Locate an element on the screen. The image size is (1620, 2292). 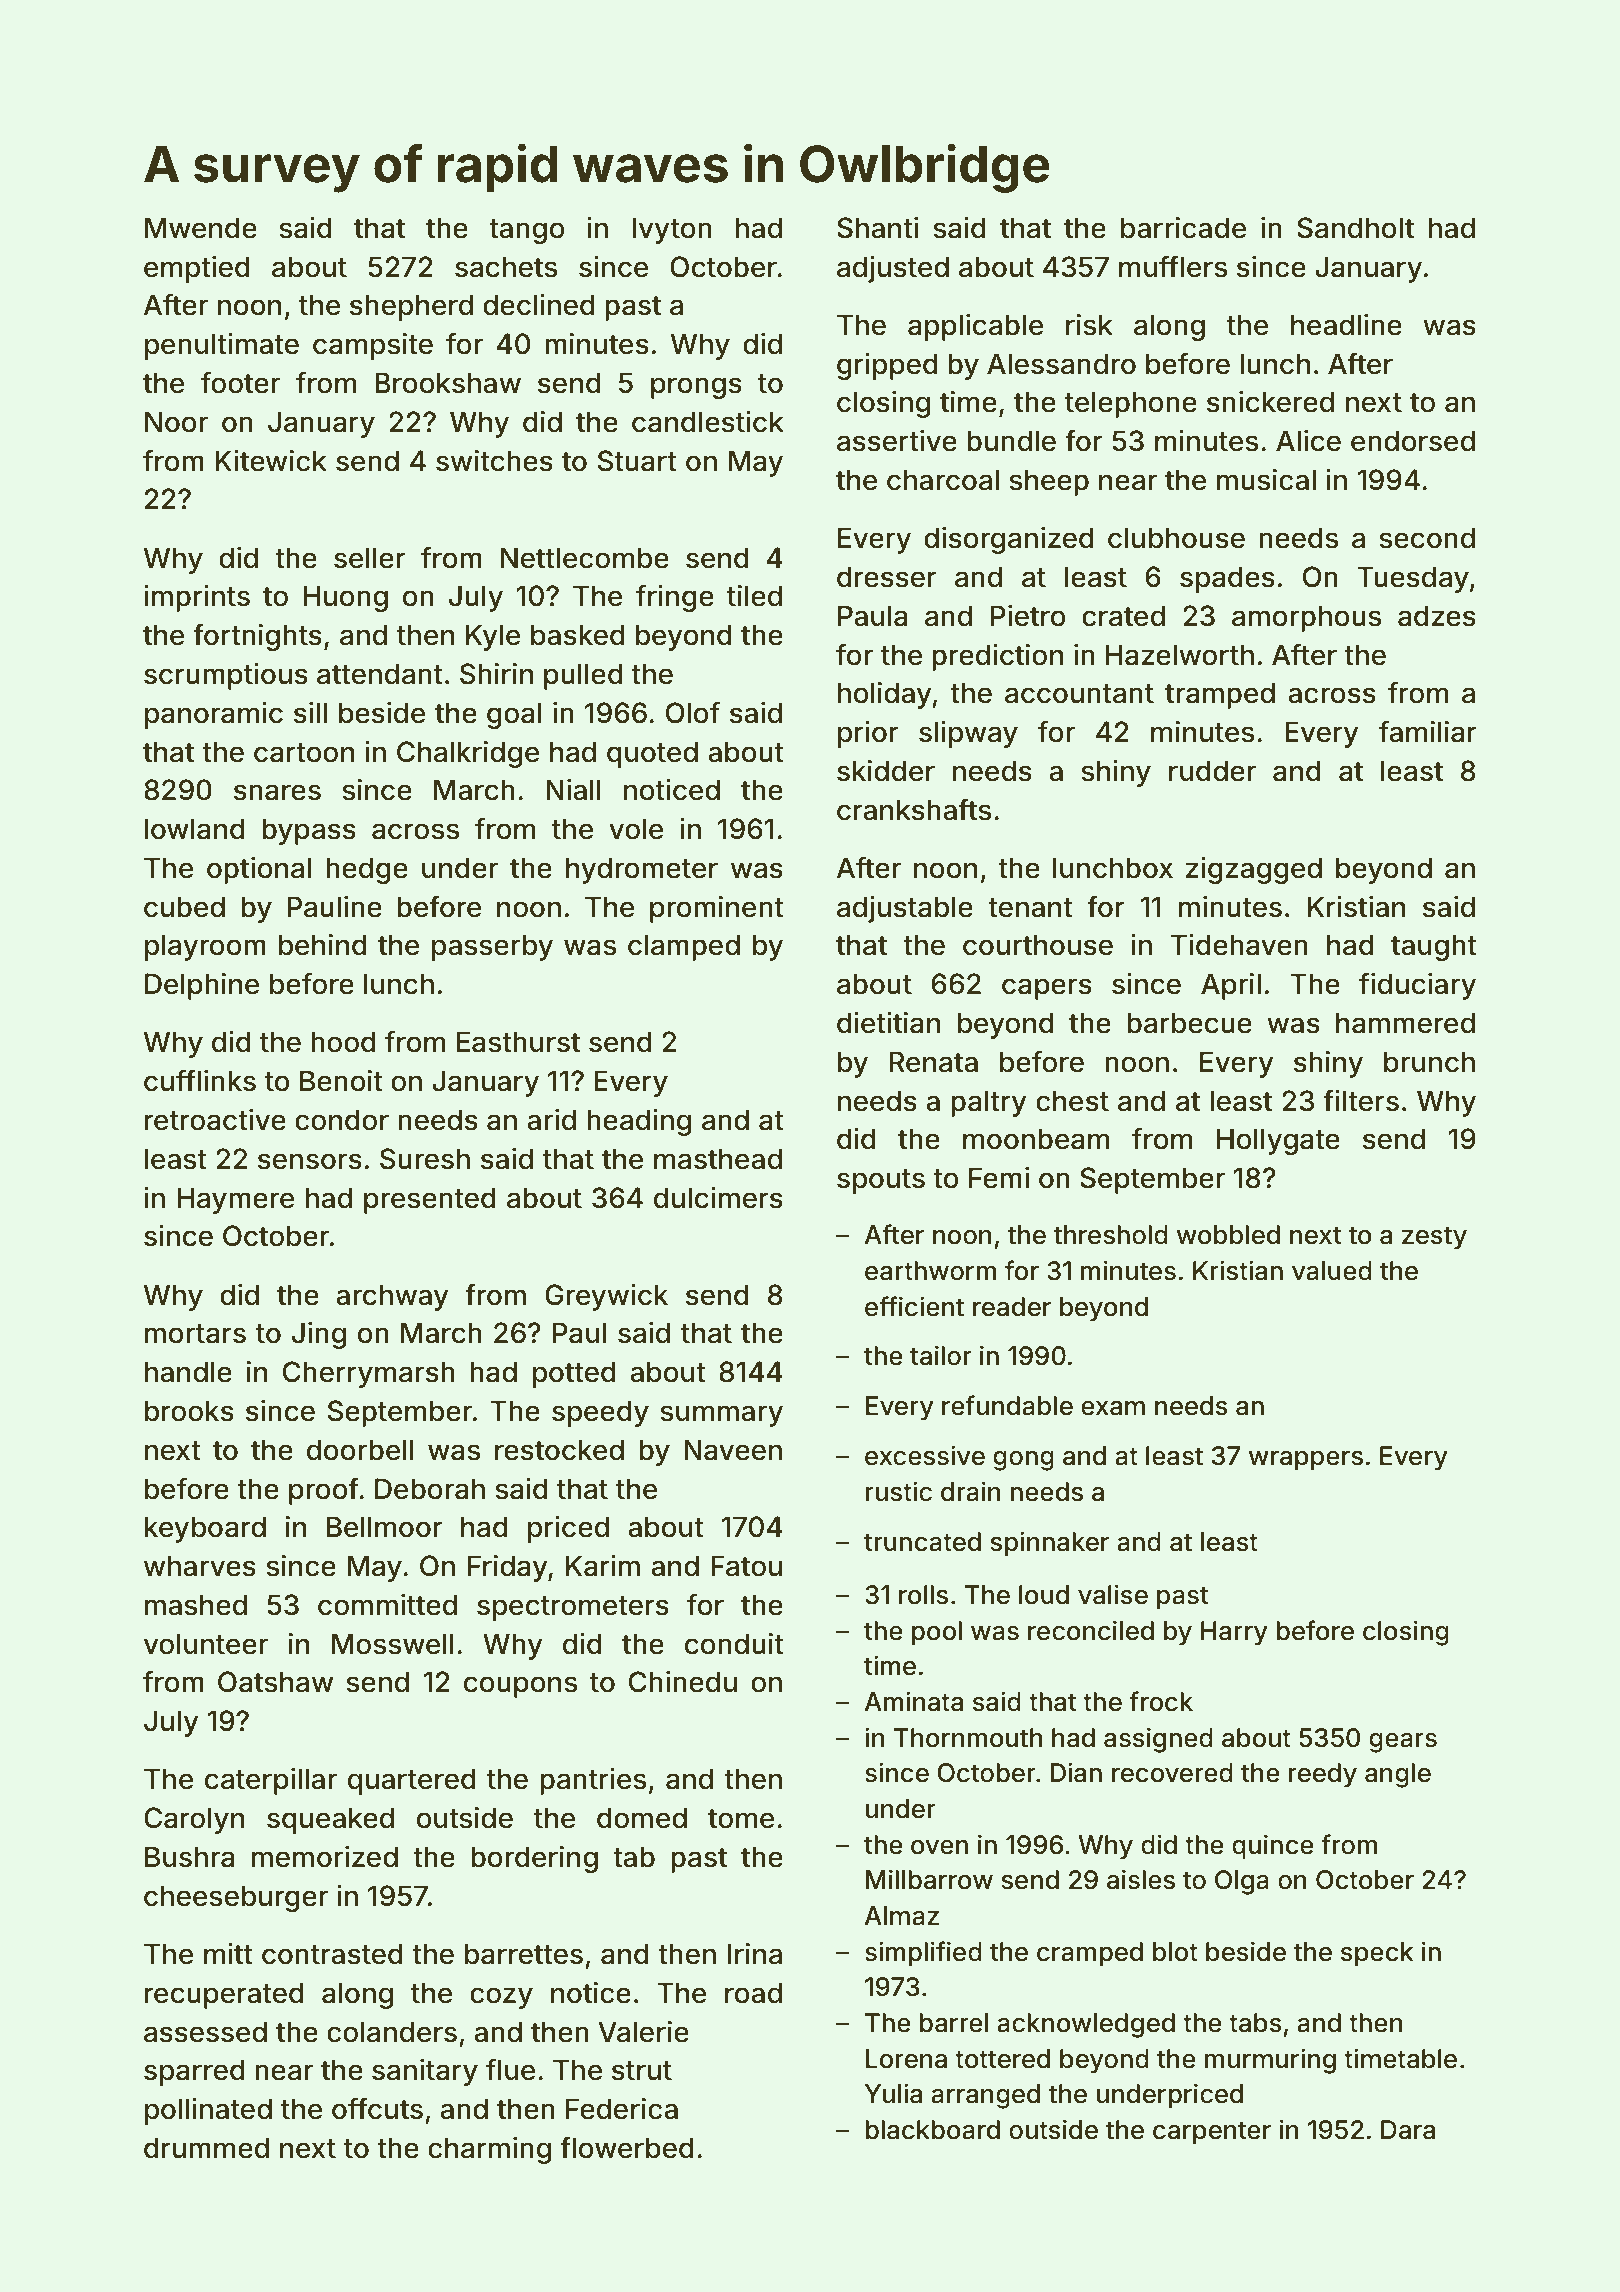
presented is located at coordinates (430, 1200).
